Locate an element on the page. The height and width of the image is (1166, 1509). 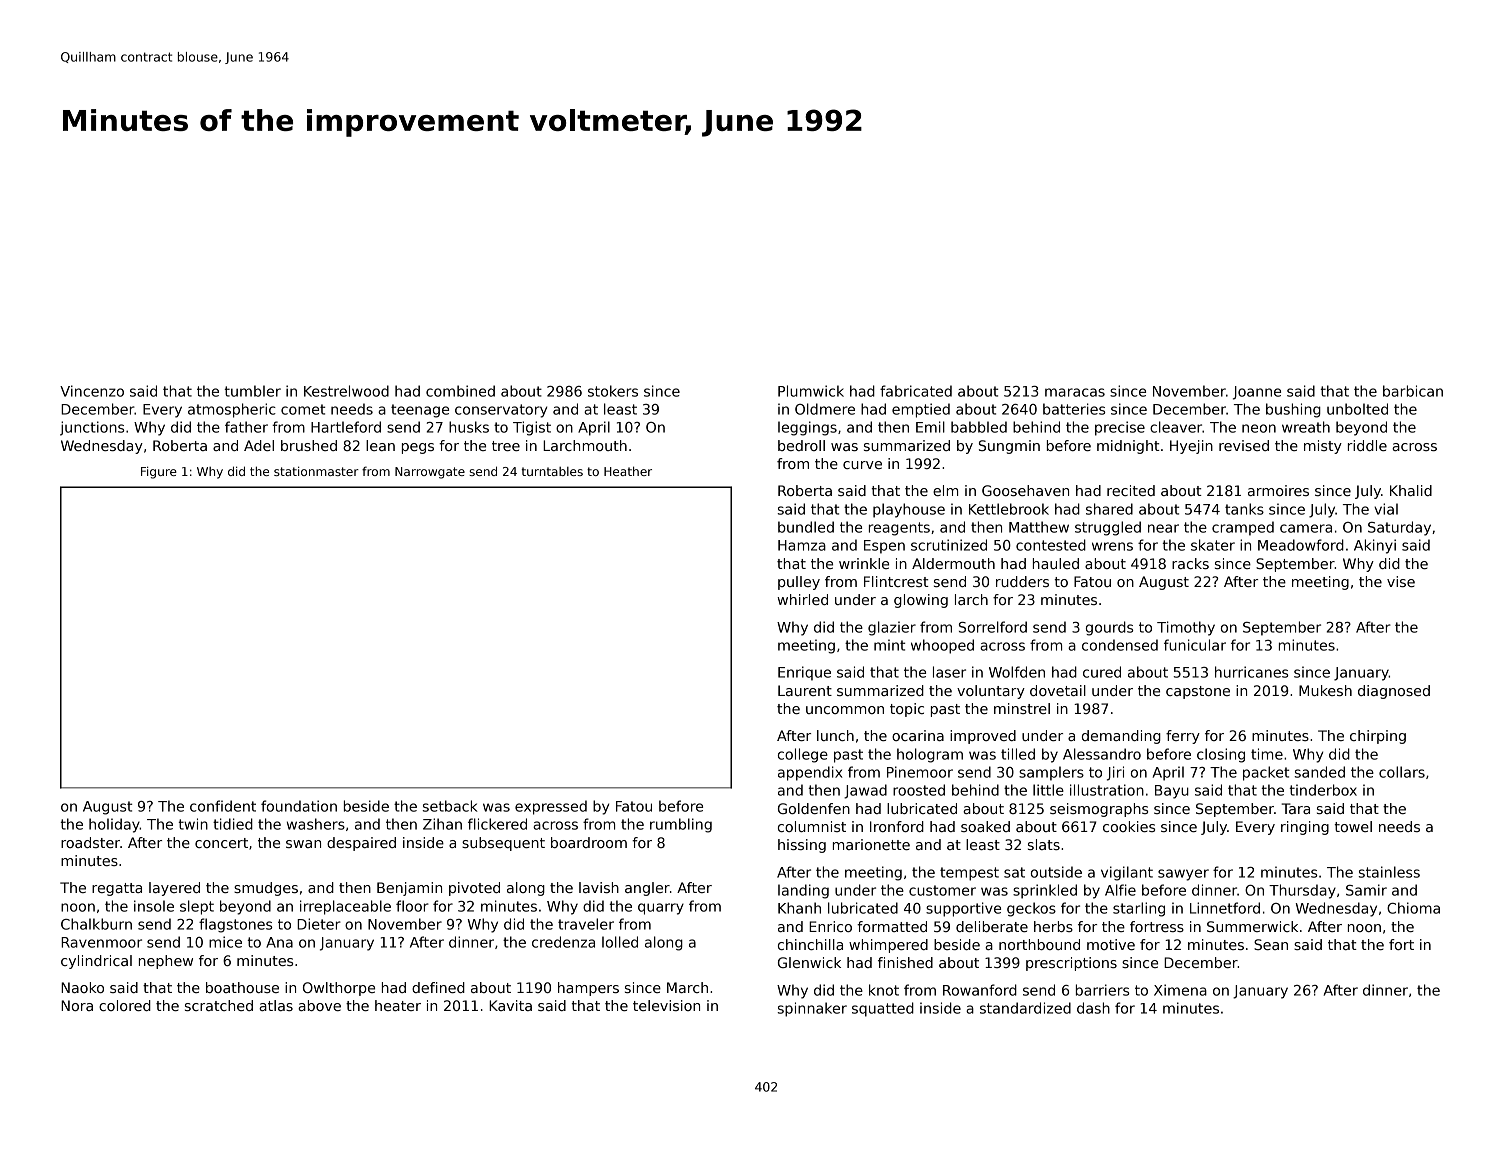
Enrique is located at coordinates (804, 673).
